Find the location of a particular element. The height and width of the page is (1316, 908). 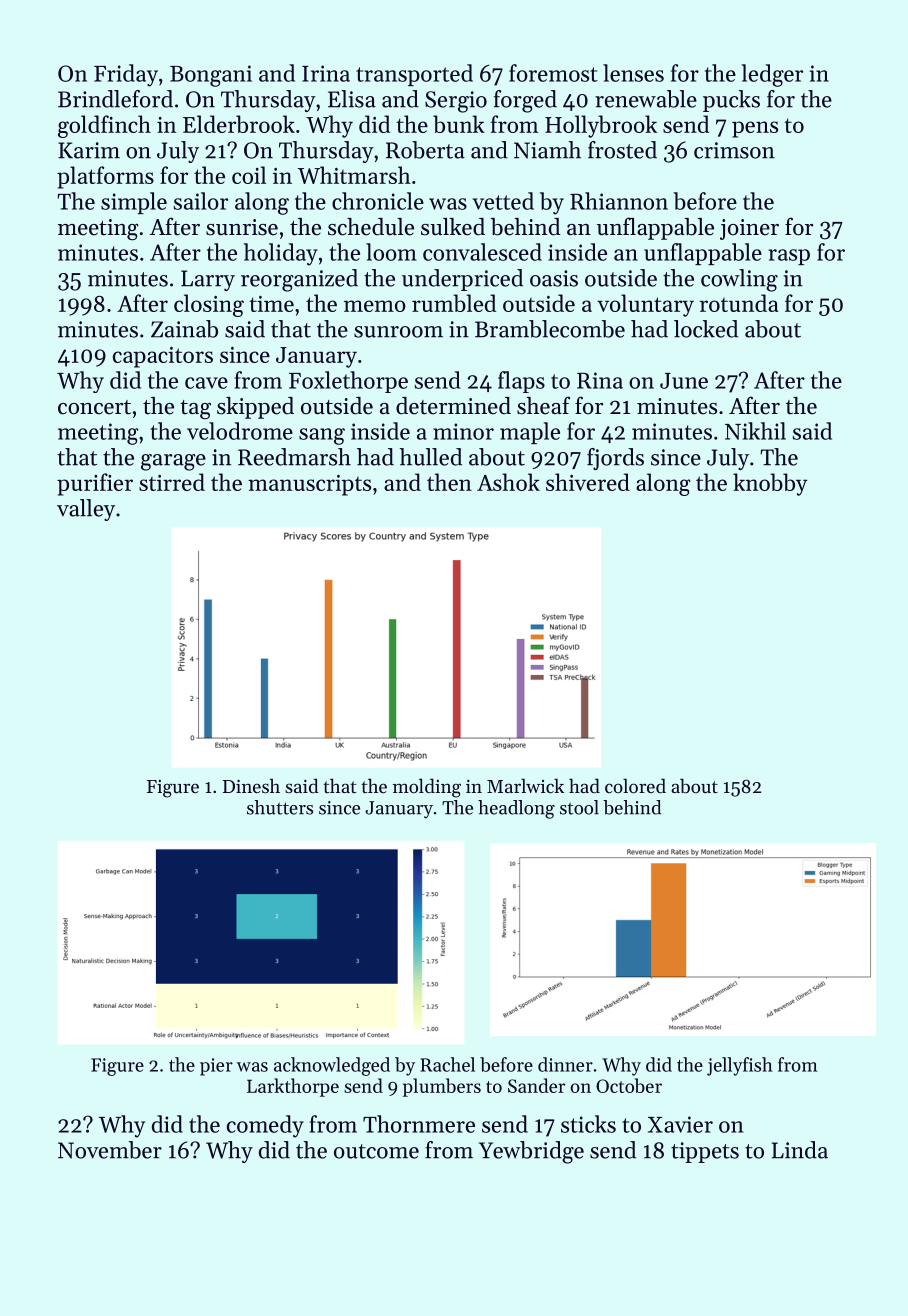

Bramblecombe is located at coordinates (550, 329).
